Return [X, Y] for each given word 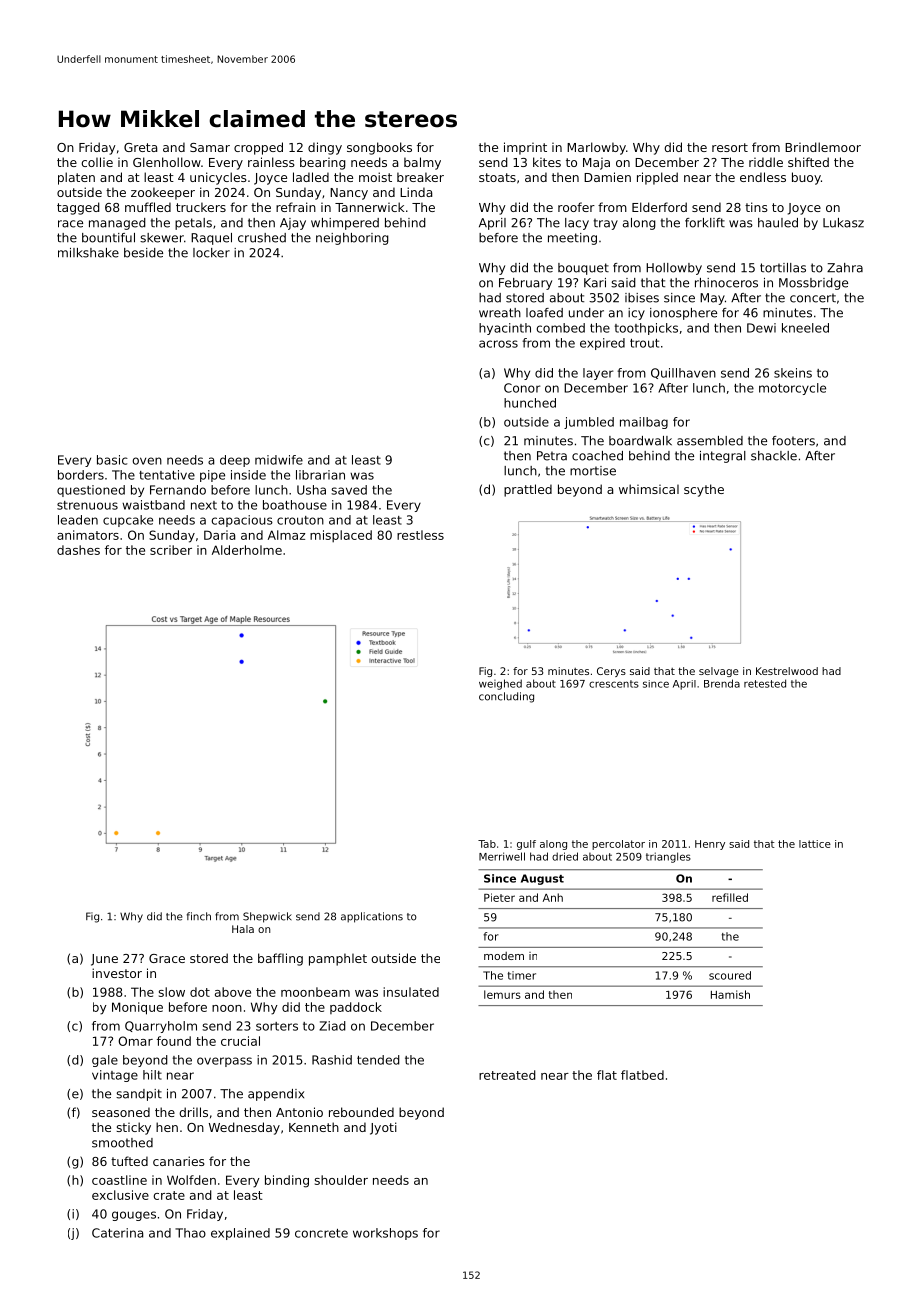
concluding [506, 697]
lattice [815, 844]
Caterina [117, 1233]
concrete [321, 1233]
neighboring [352, 239]
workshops [385, 1234]
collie [97, 162]
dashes [78, 550]
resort [730, 147]
